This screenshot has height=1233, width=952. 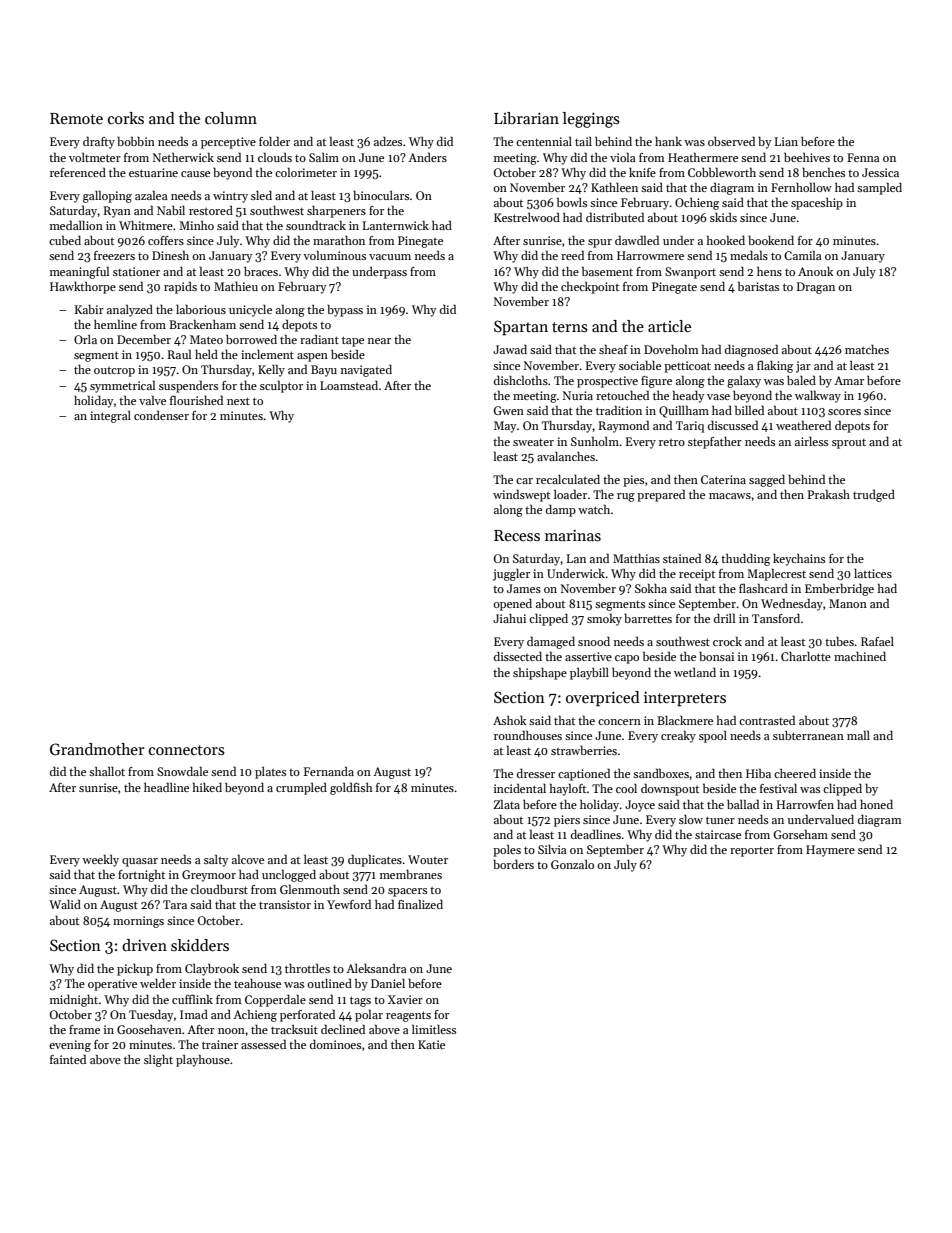 What do you see at coordinates (776, 618) in the screenshot?
I see `Tansford` at bounding box center [776, 618].
